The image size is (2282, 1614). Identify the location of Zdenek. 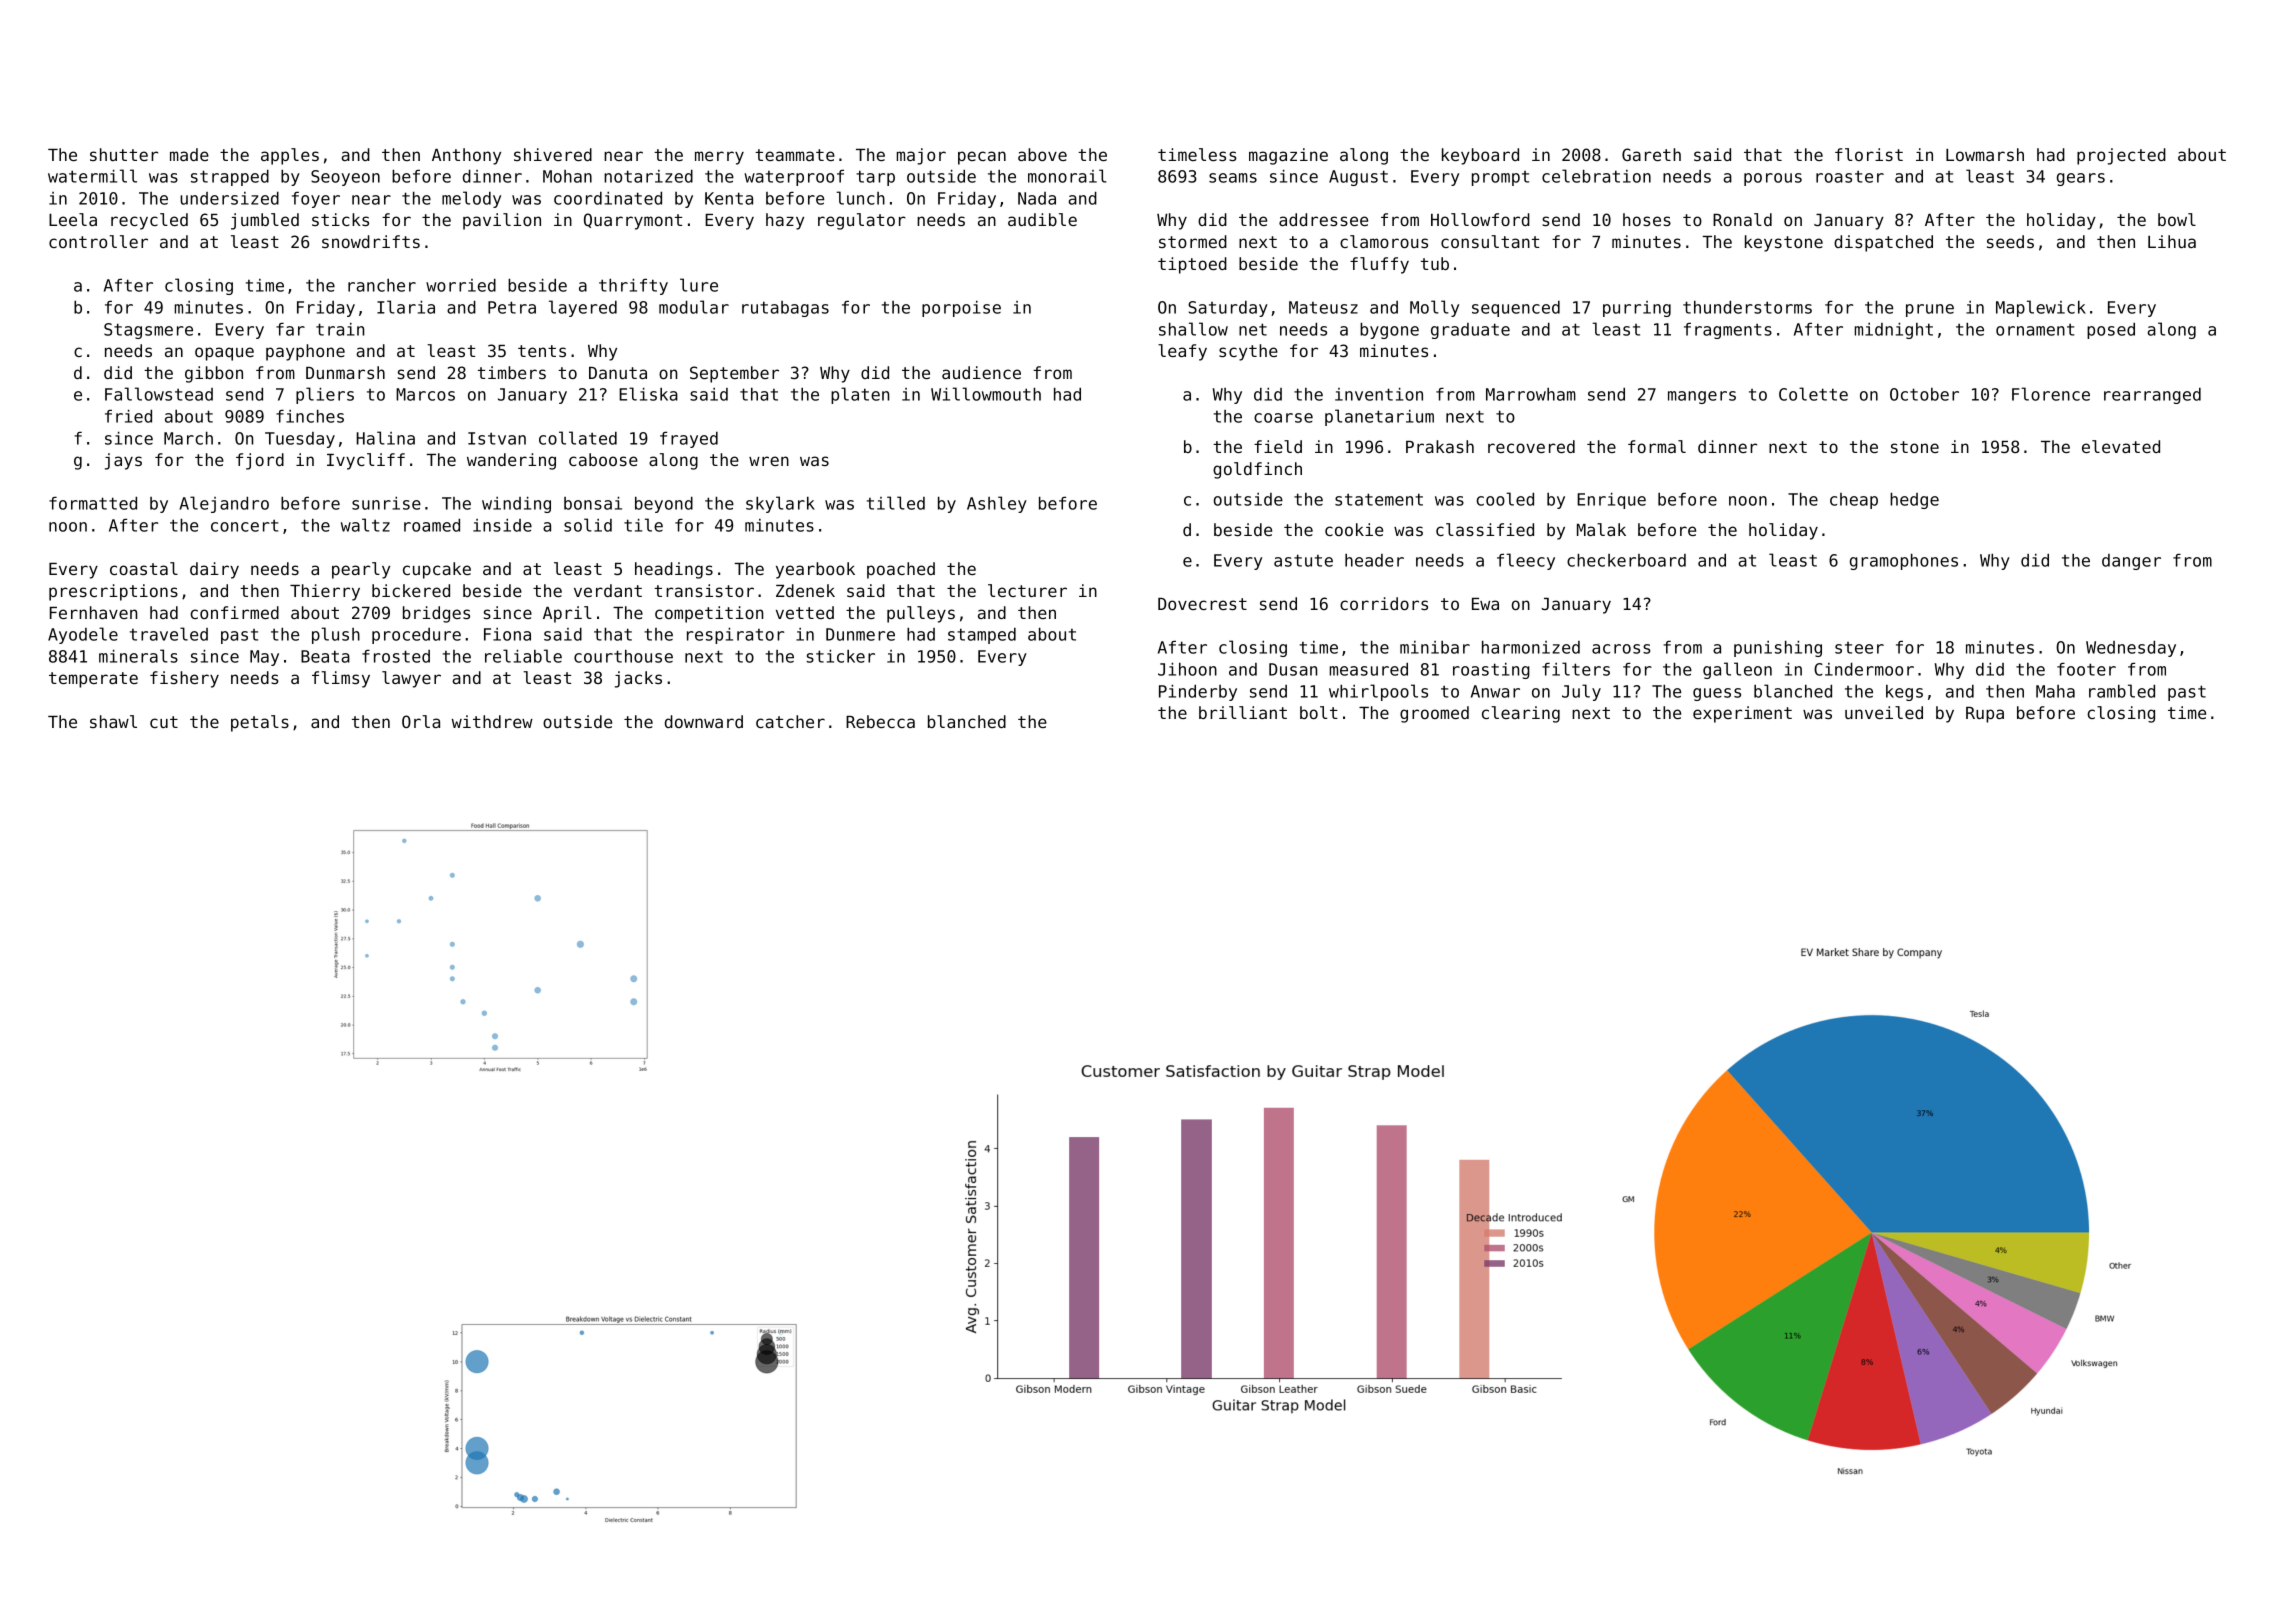
(805, 590).
